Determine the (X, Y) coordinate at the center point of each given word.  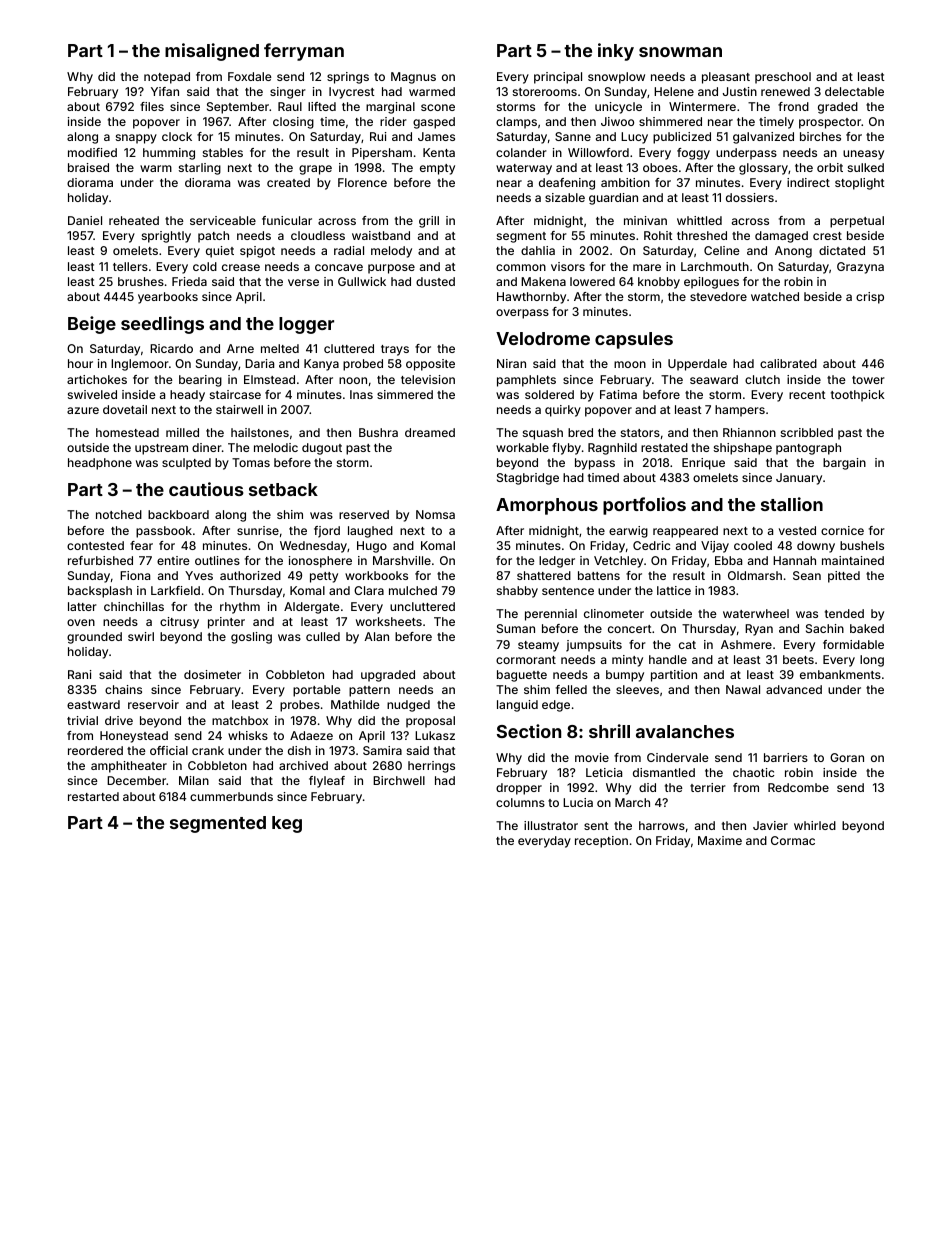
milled (182, 432)
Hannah (794, 560)
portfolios (644, 506)
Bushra (378, 432)
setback (283, 489)
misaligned (212, 52)
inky (616, 52)
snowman (680, 52)
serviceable (223, 220)
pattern (369, 691)
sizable (565, 197)
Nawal (743, 689)
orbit (830, 167)
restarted (93, 796)
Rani (80, 674)
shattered (544, 575)
